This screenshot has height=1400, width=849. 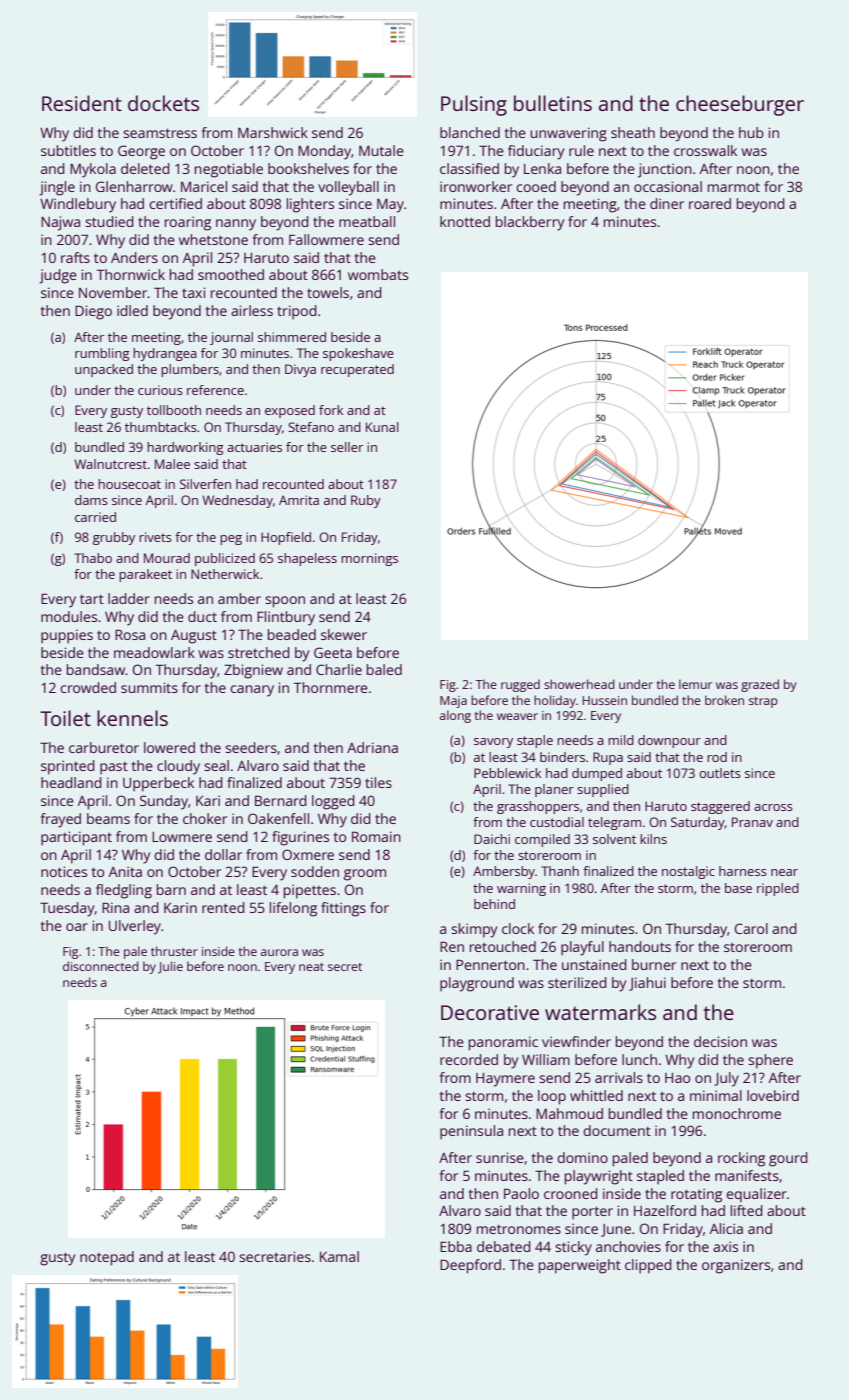 I want to click on marmot, so click(x=734, y=187).
